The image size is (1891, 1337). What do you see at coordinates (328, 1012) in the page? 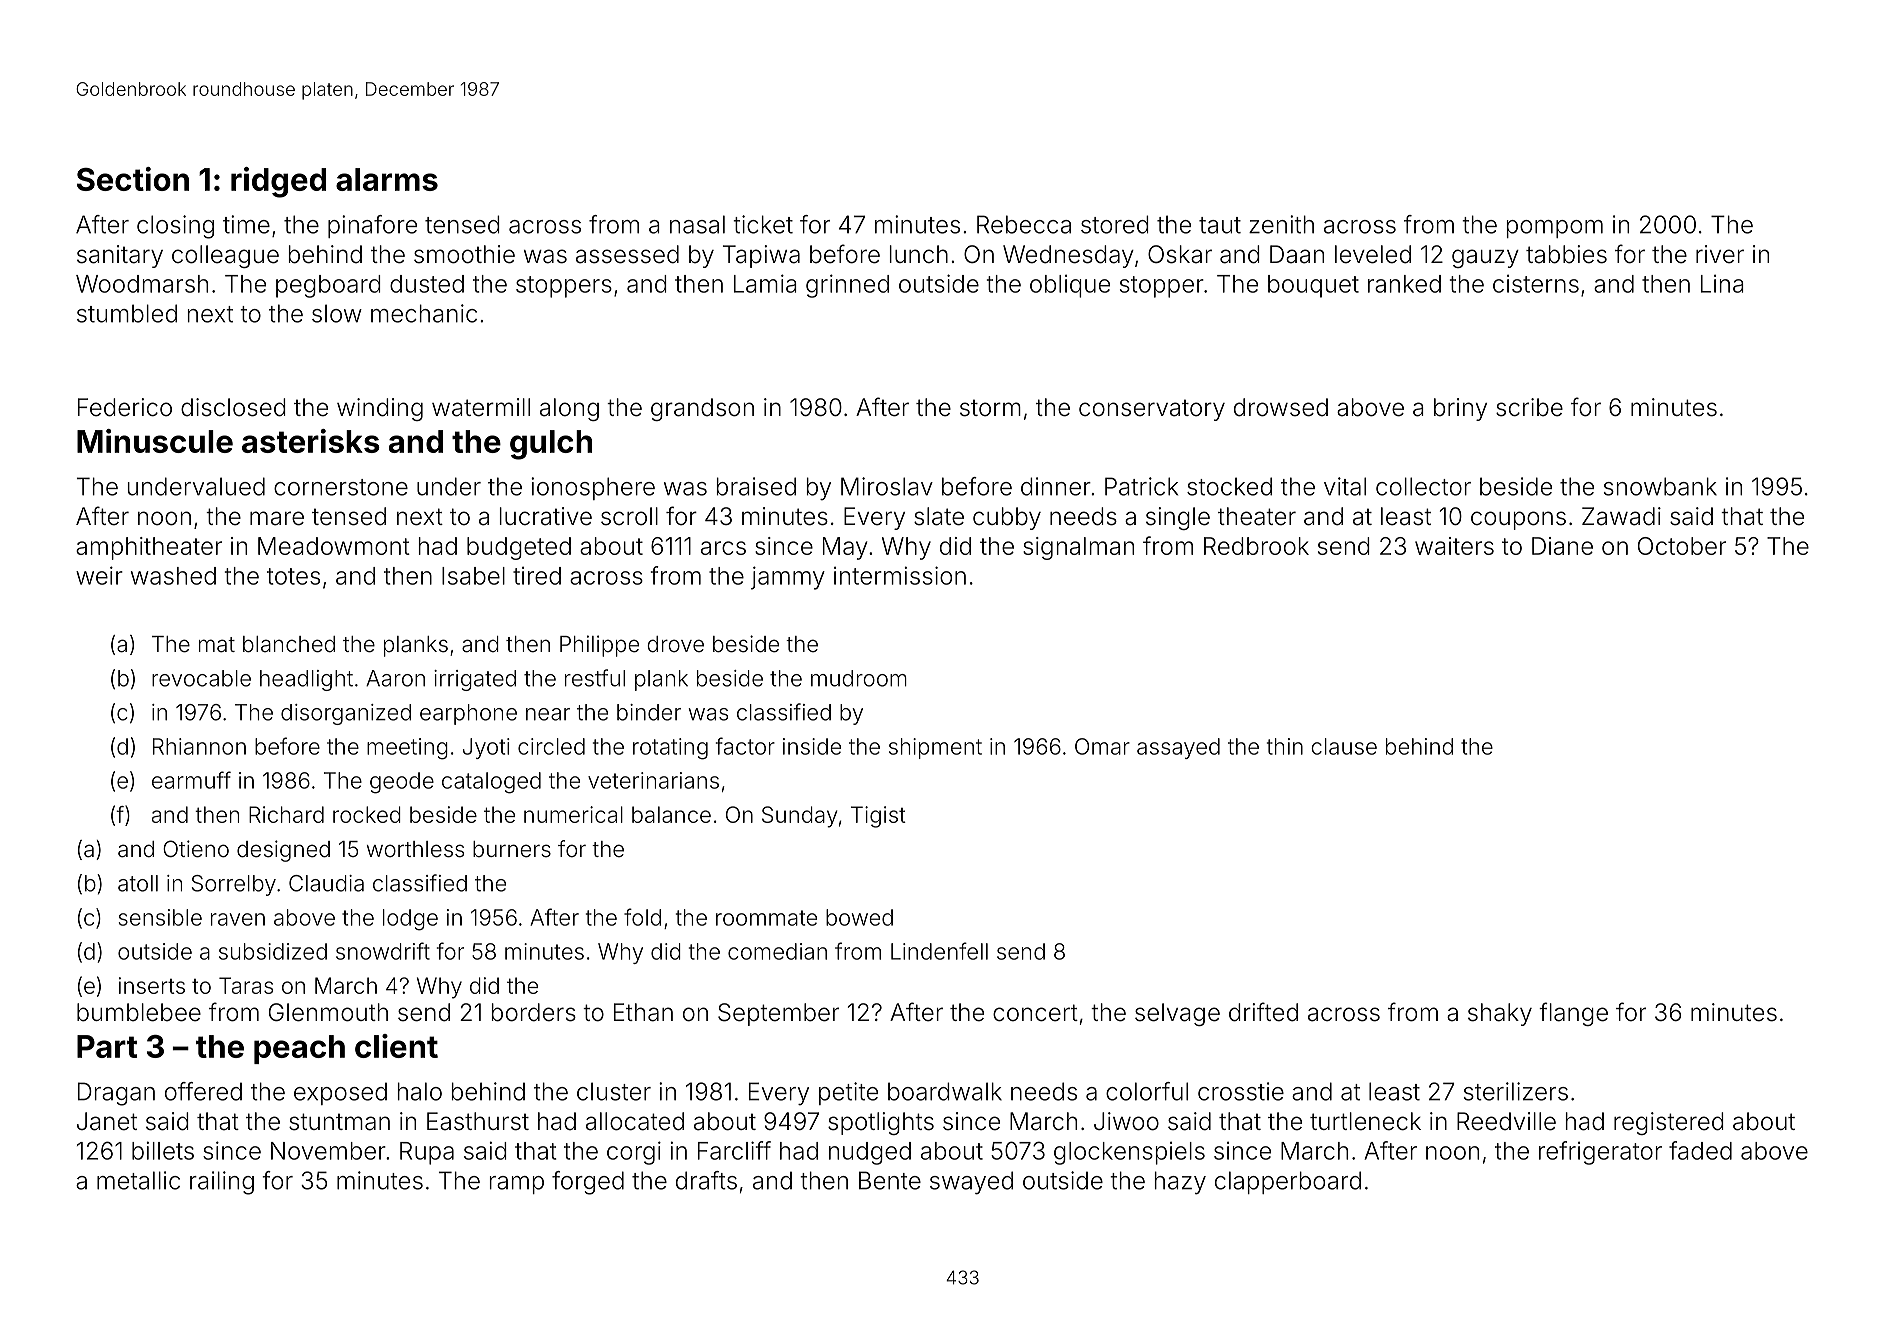
I see `Glenmouth` at bounding box center [328, 1012].
